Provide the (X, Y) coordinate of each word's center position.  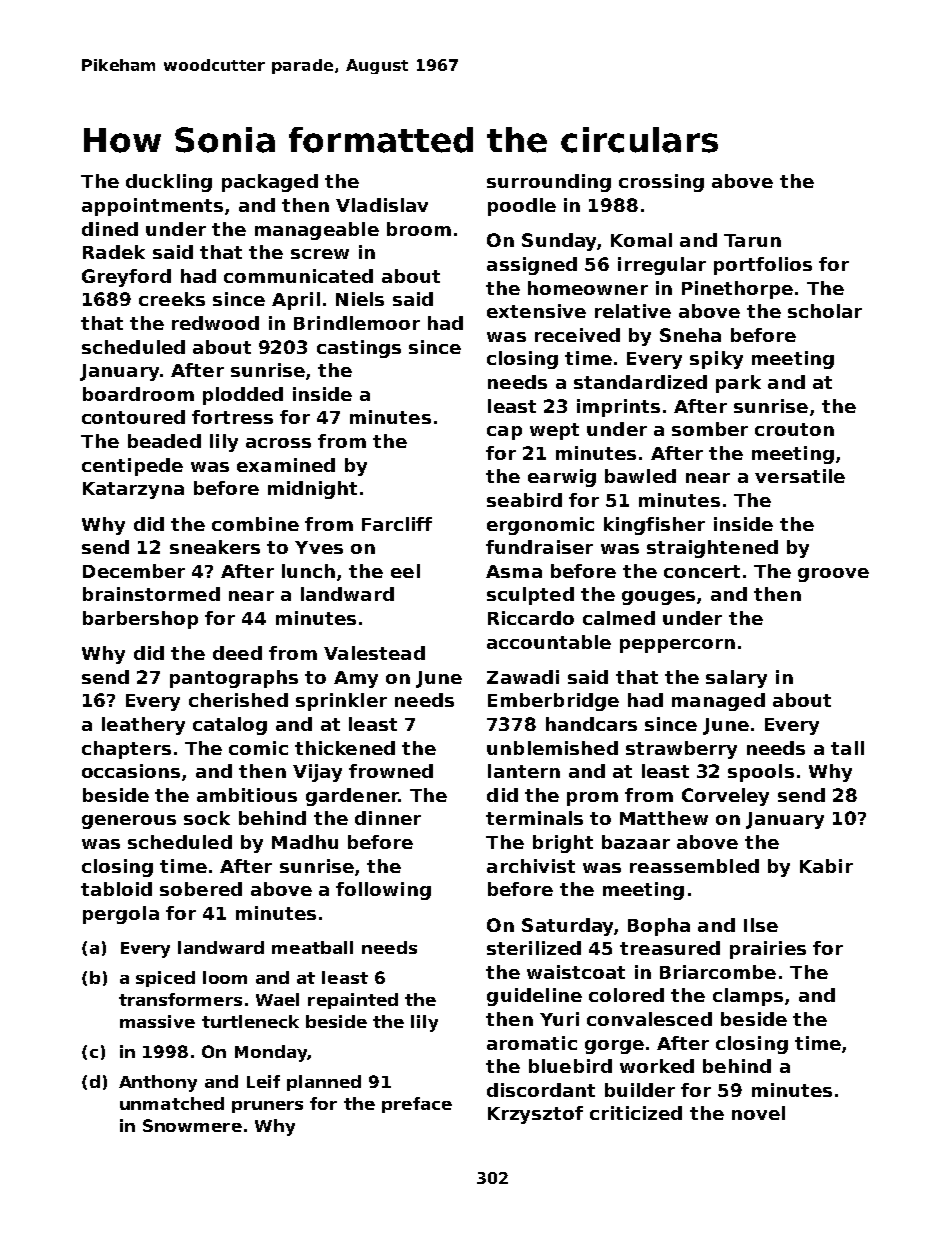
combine (255, 524)
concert (702, 571)
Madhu (305, 842)
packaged (270, 183)
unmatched (172, 1103)
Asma (514, 571)
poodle (522, 207)
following (383, 891)
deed (237, 653)
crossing (661, 183)
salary (736, 679)
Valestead (374, 653)
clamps (748, 997)
